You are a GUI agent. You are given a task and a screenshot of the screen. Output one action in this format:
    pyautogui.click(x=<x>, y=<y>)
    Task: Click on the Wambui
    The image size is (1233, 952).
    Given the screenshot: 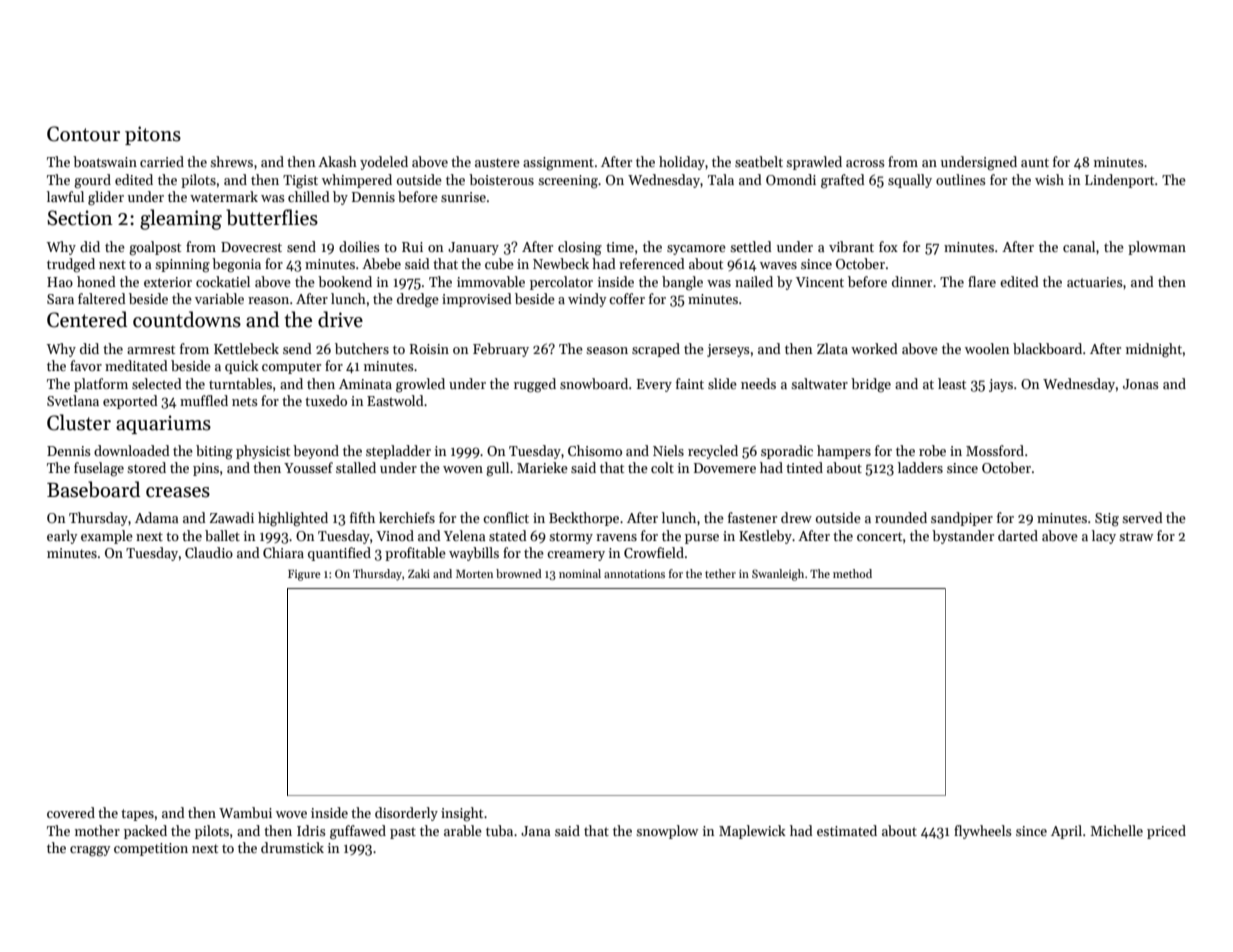 What is the action you would take?
    pyautogui.click(x=245, y=812)
